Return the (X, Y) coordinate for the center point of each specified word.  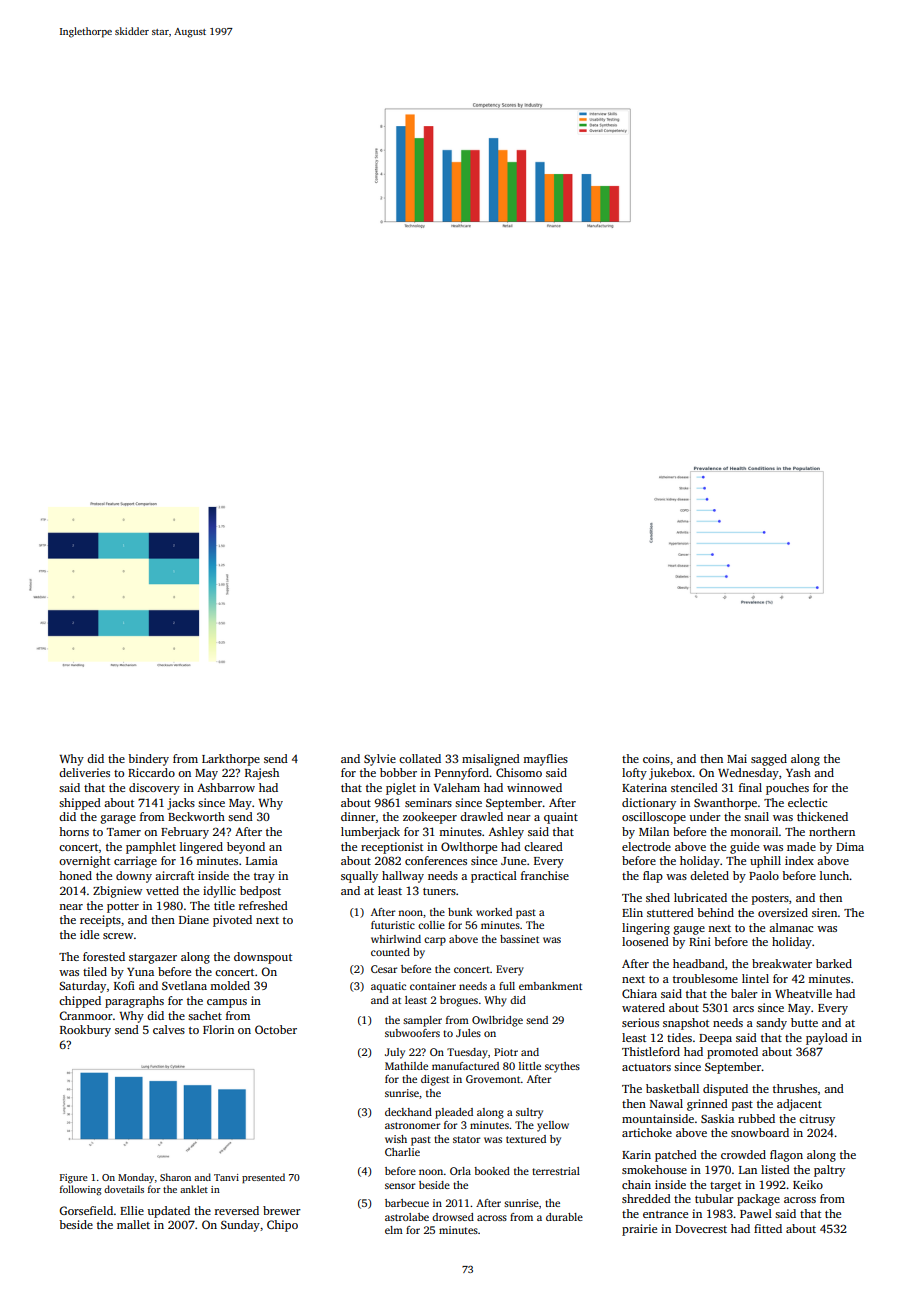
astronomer (412, 1125)
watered (643, 1007)
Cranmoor (86, 1015)
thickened (822, 816)
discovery (154, 789)
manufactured (465, 1066)
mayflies (545, 760)
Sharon (175, 1177)
